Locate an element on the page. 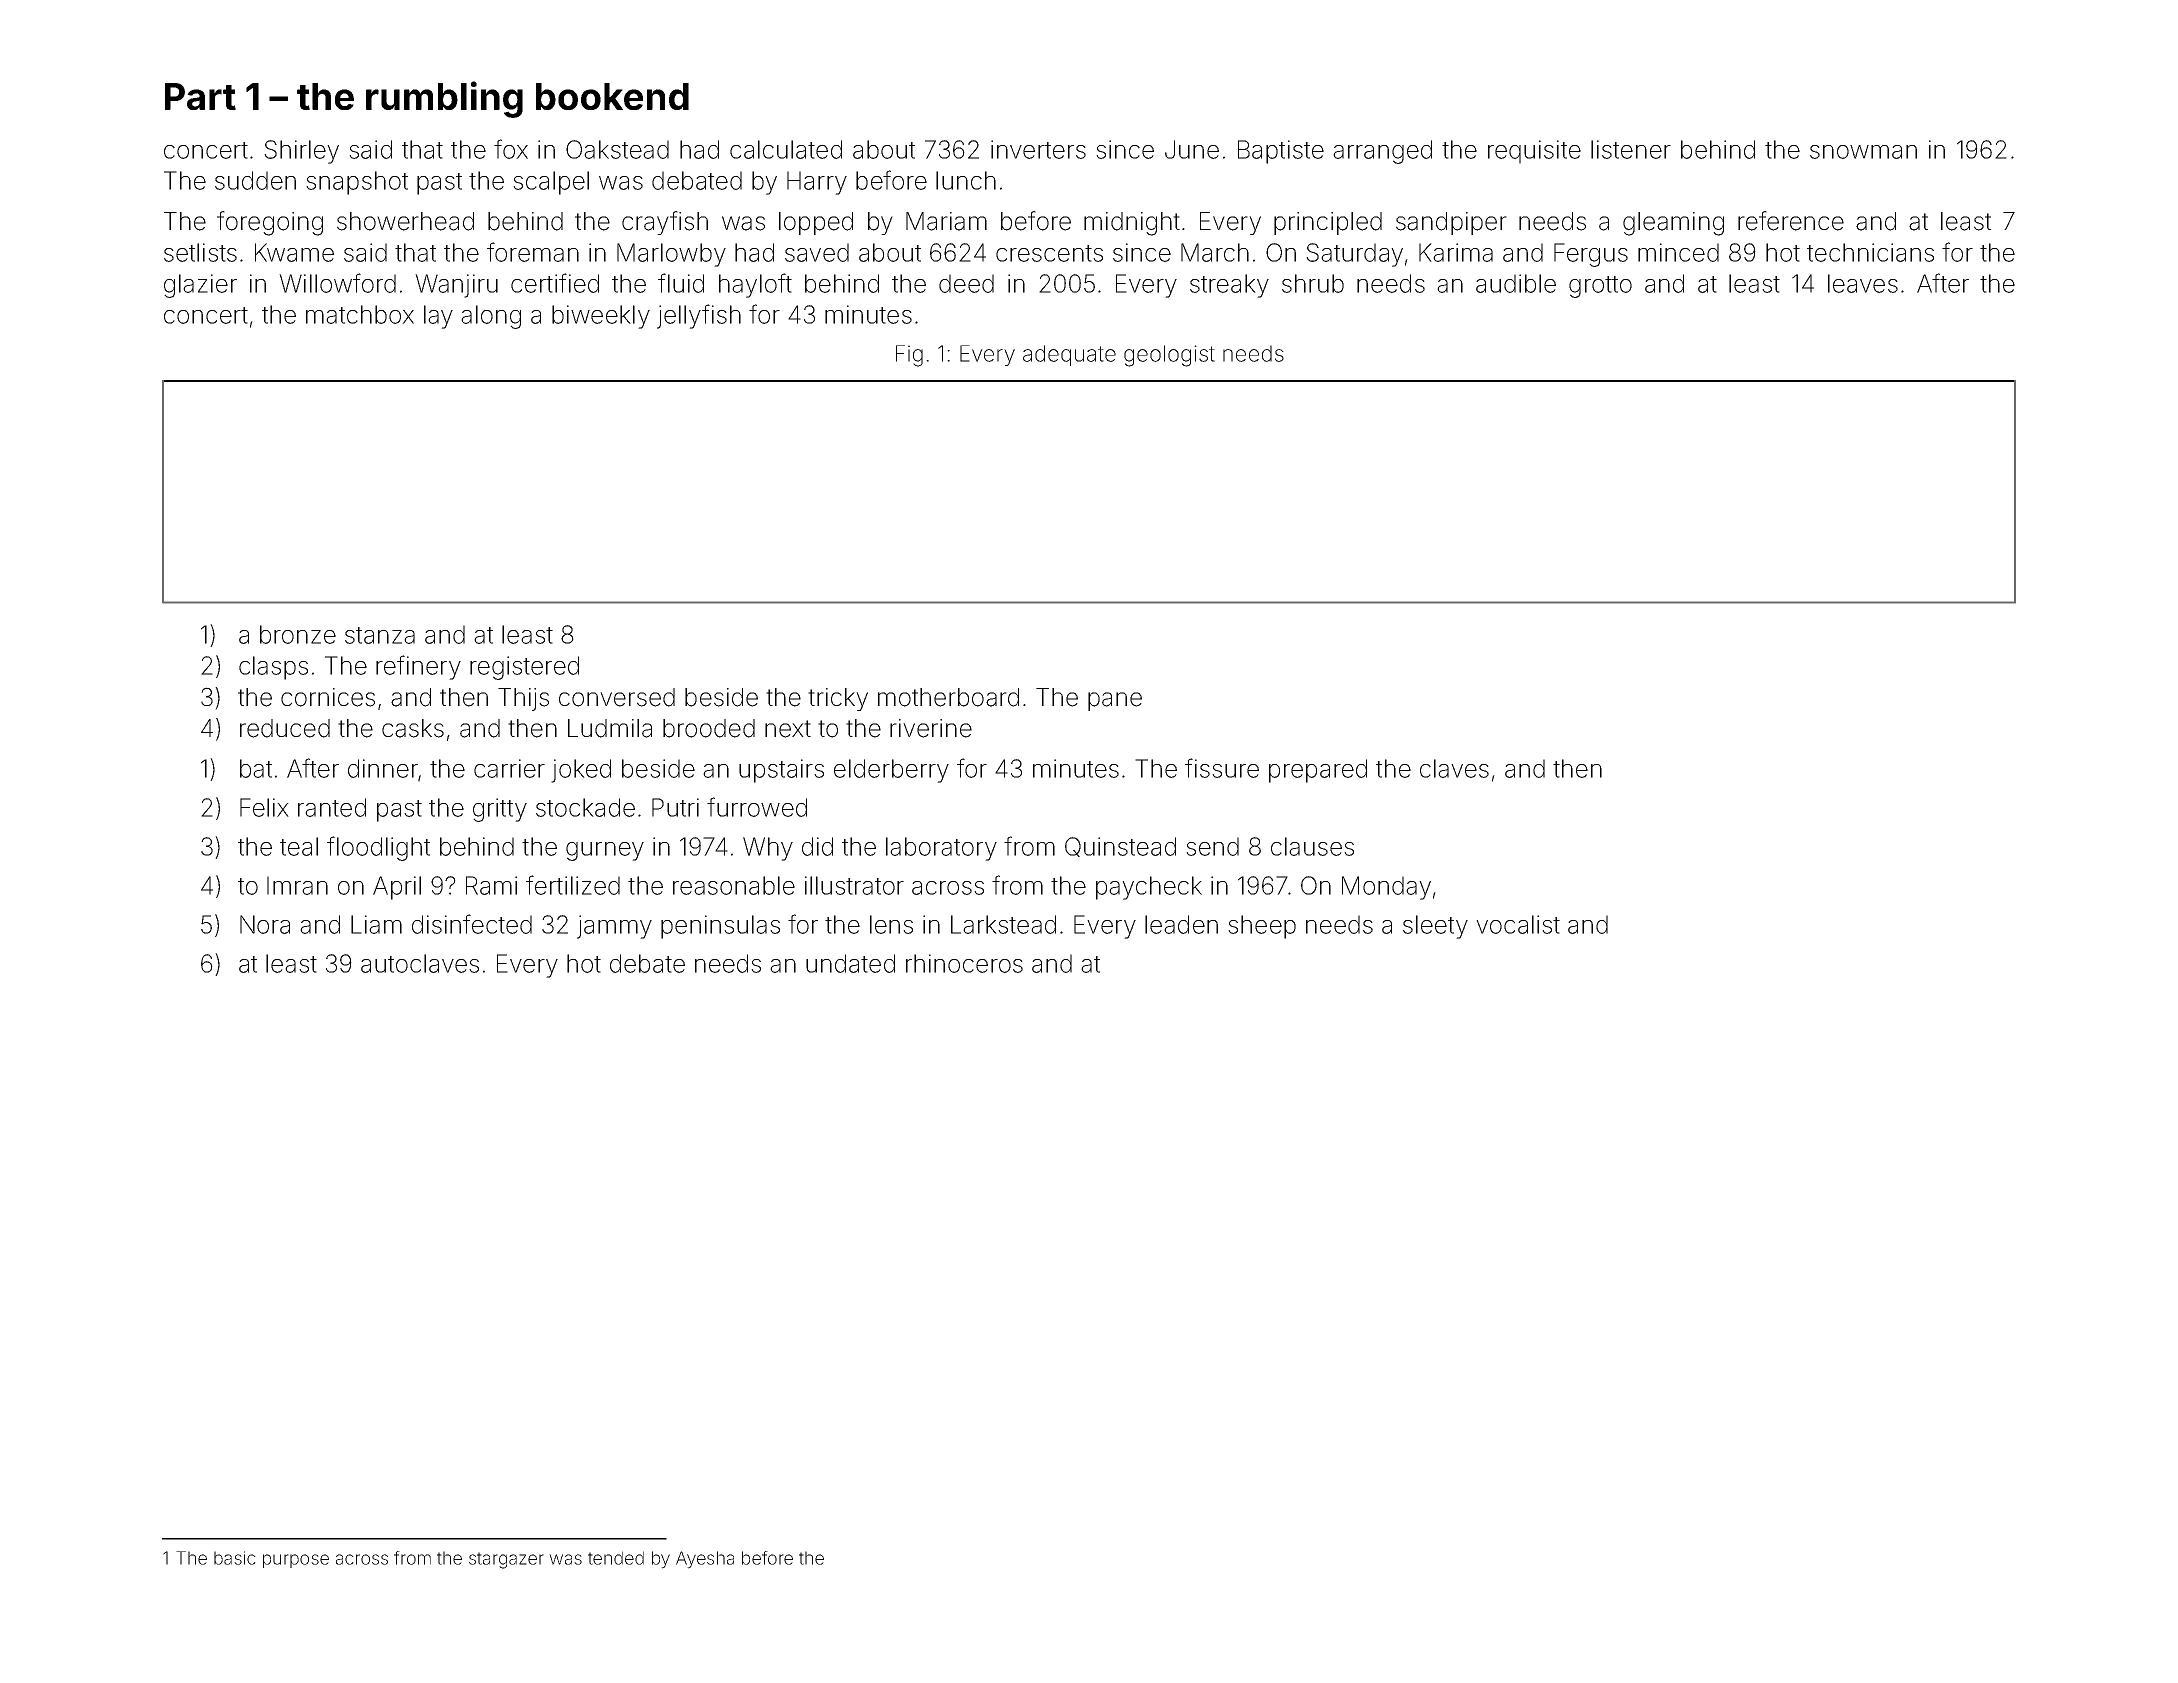  Baptiste is located at coordinates (1281, 152).
